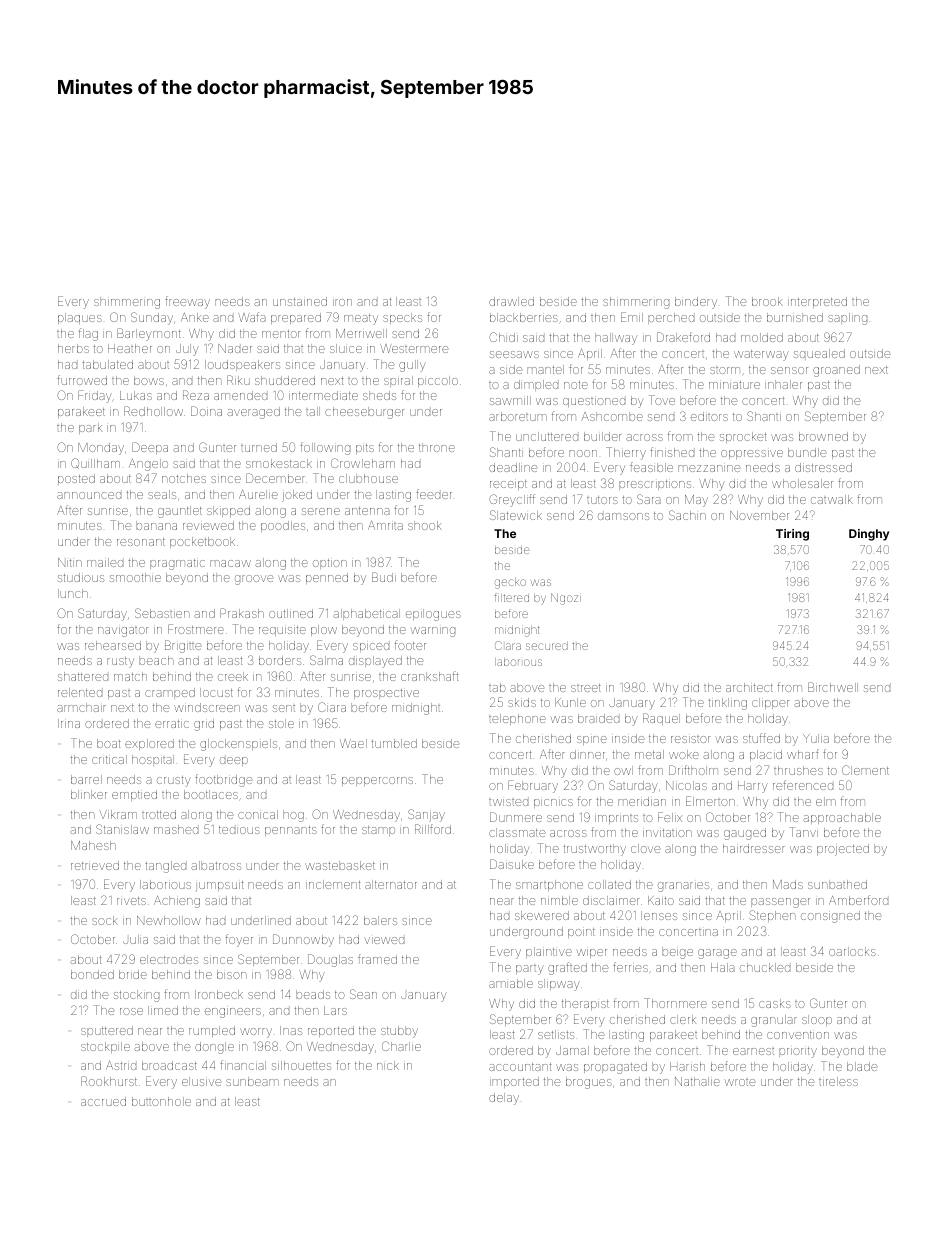 The image size is (952, 1233). Describe the element at coordinates (130, 676) in the page. I see `match` at that location.
